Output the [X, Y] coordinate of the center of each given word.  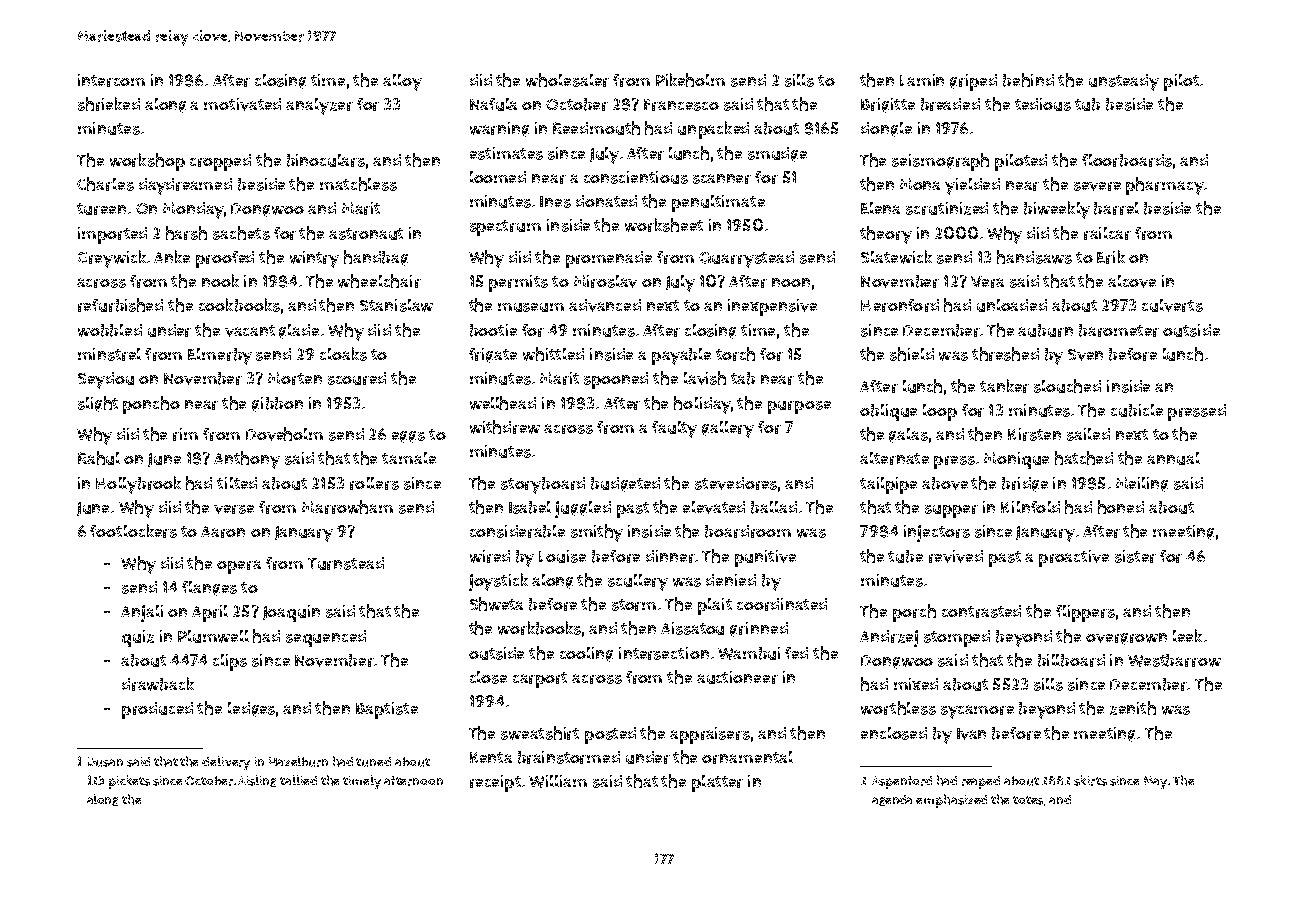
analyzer [319, 106]
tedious [1043, 104]
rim [185, 434]
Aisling [257, 781]
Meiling [1142, 484]
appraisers [710, 735]
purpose [799, 407]
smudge [777, 154]
